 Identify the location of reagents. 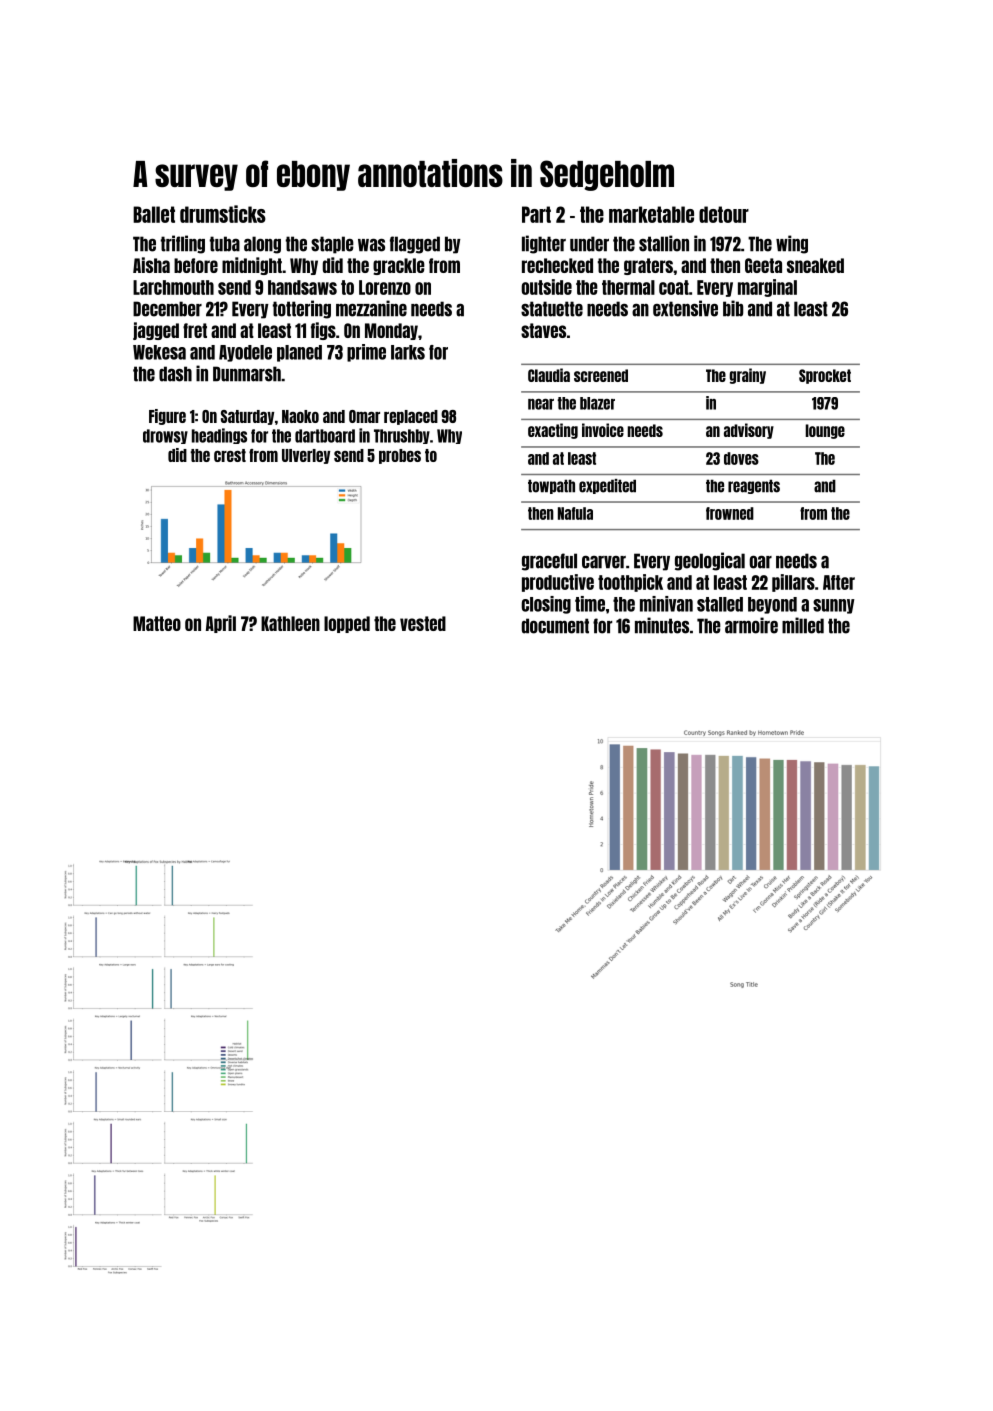
(754, 486).
